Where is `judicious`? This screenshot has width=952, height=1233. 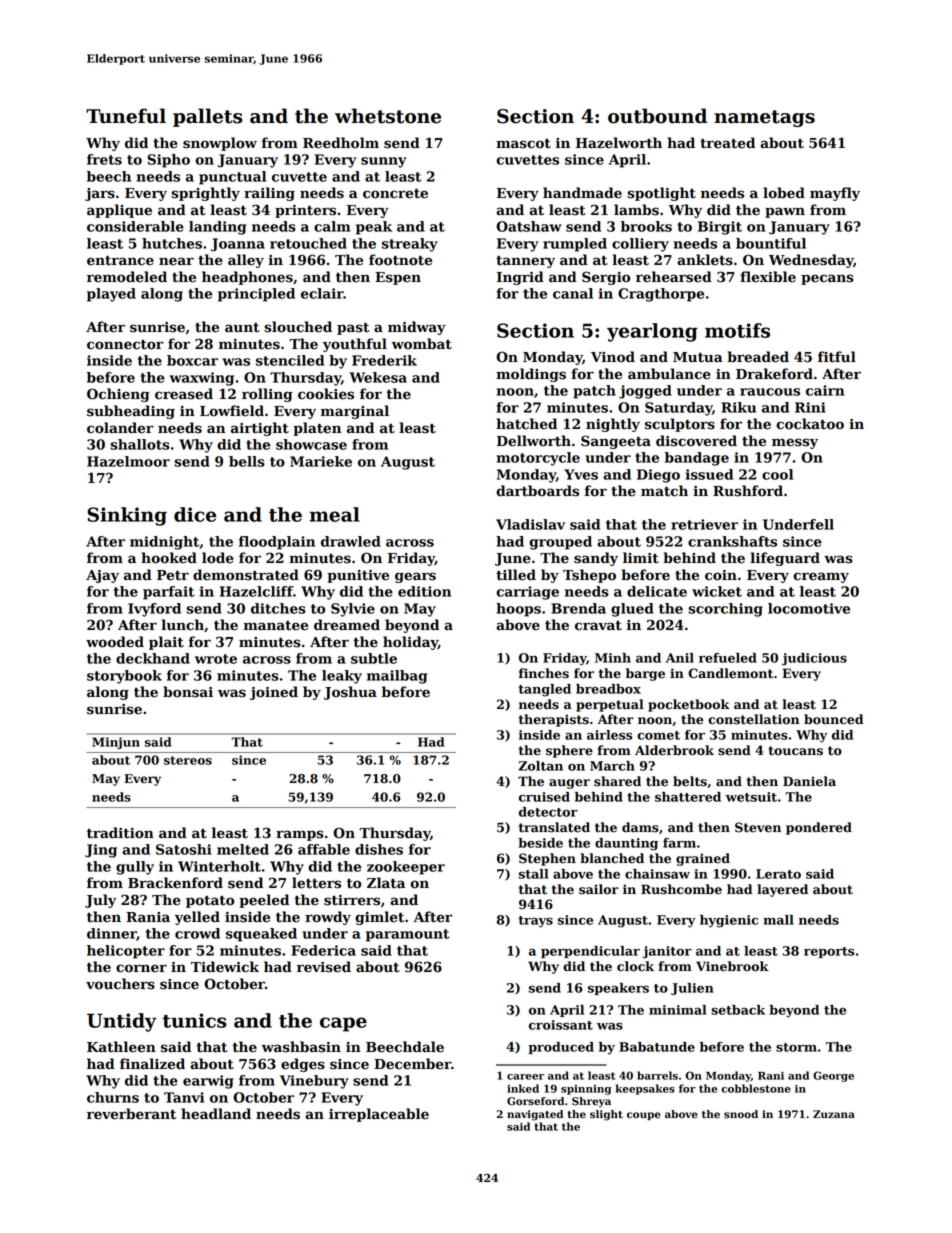 judicious is located at coordinates (814, 659).
